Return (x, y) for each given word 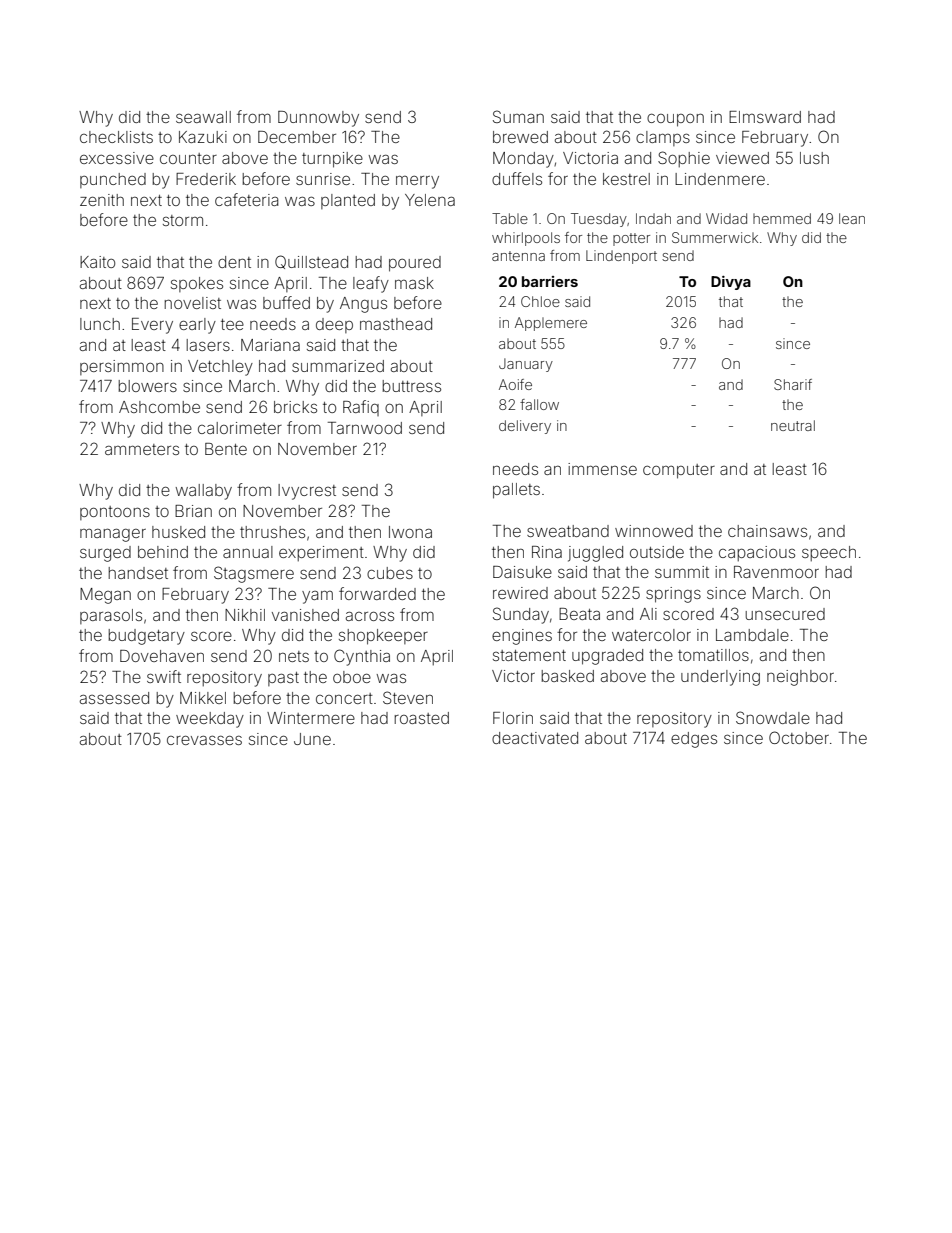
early (197, 326)
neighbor (800, 678)
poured (415, 264)
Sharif (793, 384)
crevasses (204, 740)
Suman (518, 116)
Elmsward (765, 117)
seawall (203, 117)
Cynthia (362, 657)
